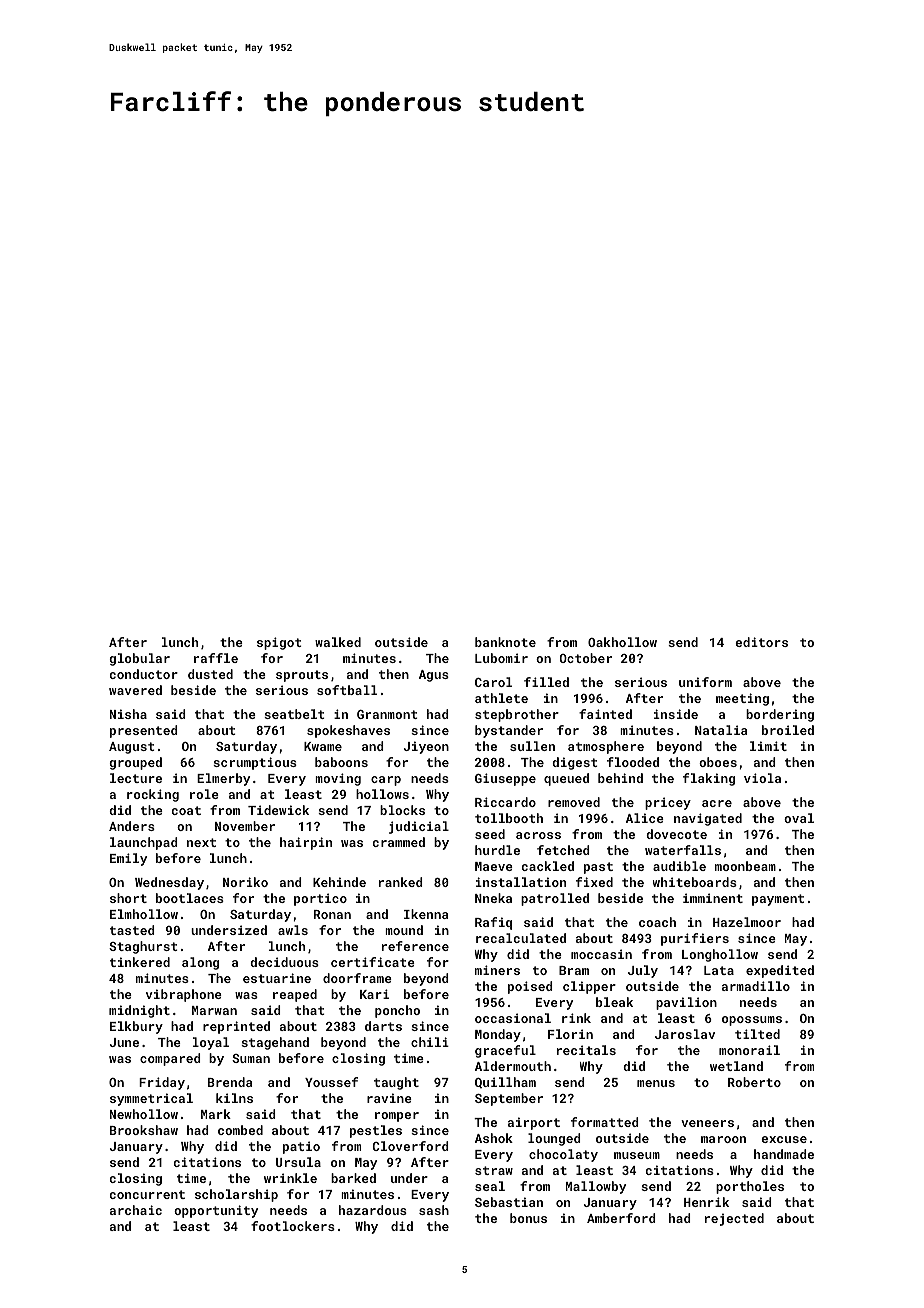  Describe the element at coordinates (373, 1210) in the image. I see `hazardous` at that location.
